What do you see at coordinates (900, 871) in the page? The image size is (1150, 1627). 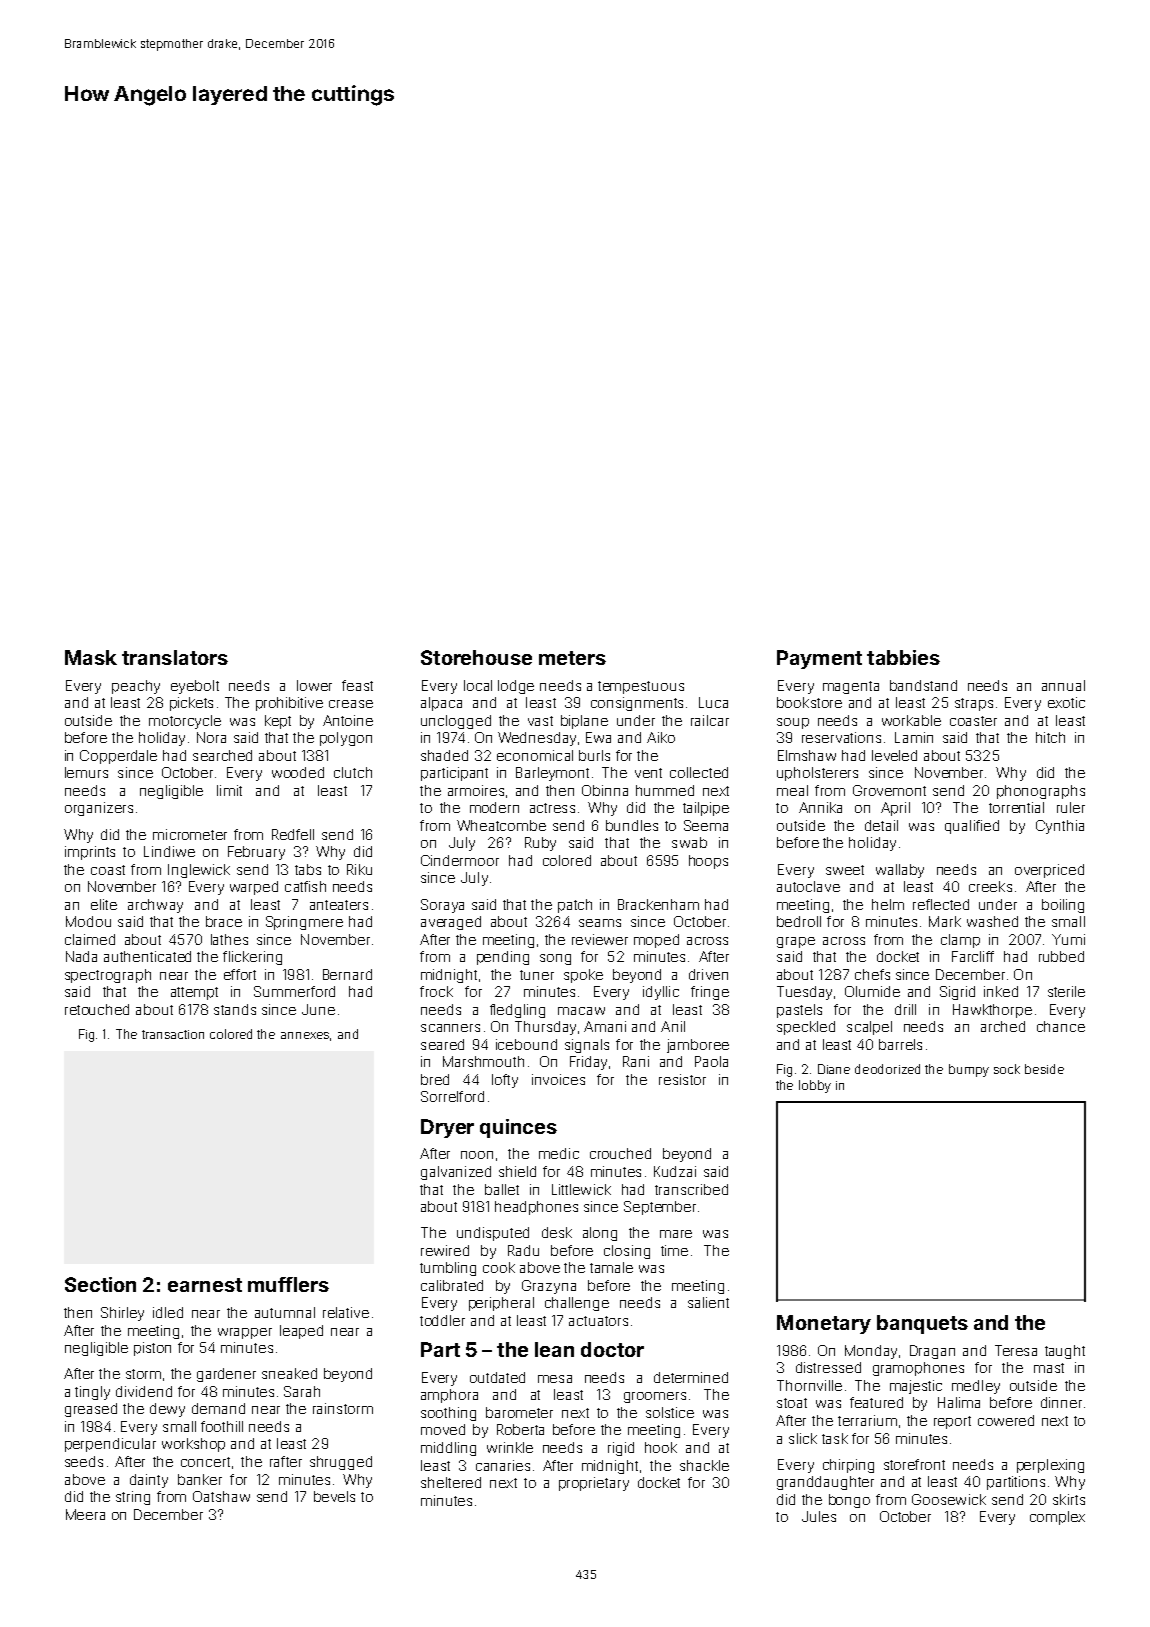 I see `wallaby` at bounding box center [900, 871].
